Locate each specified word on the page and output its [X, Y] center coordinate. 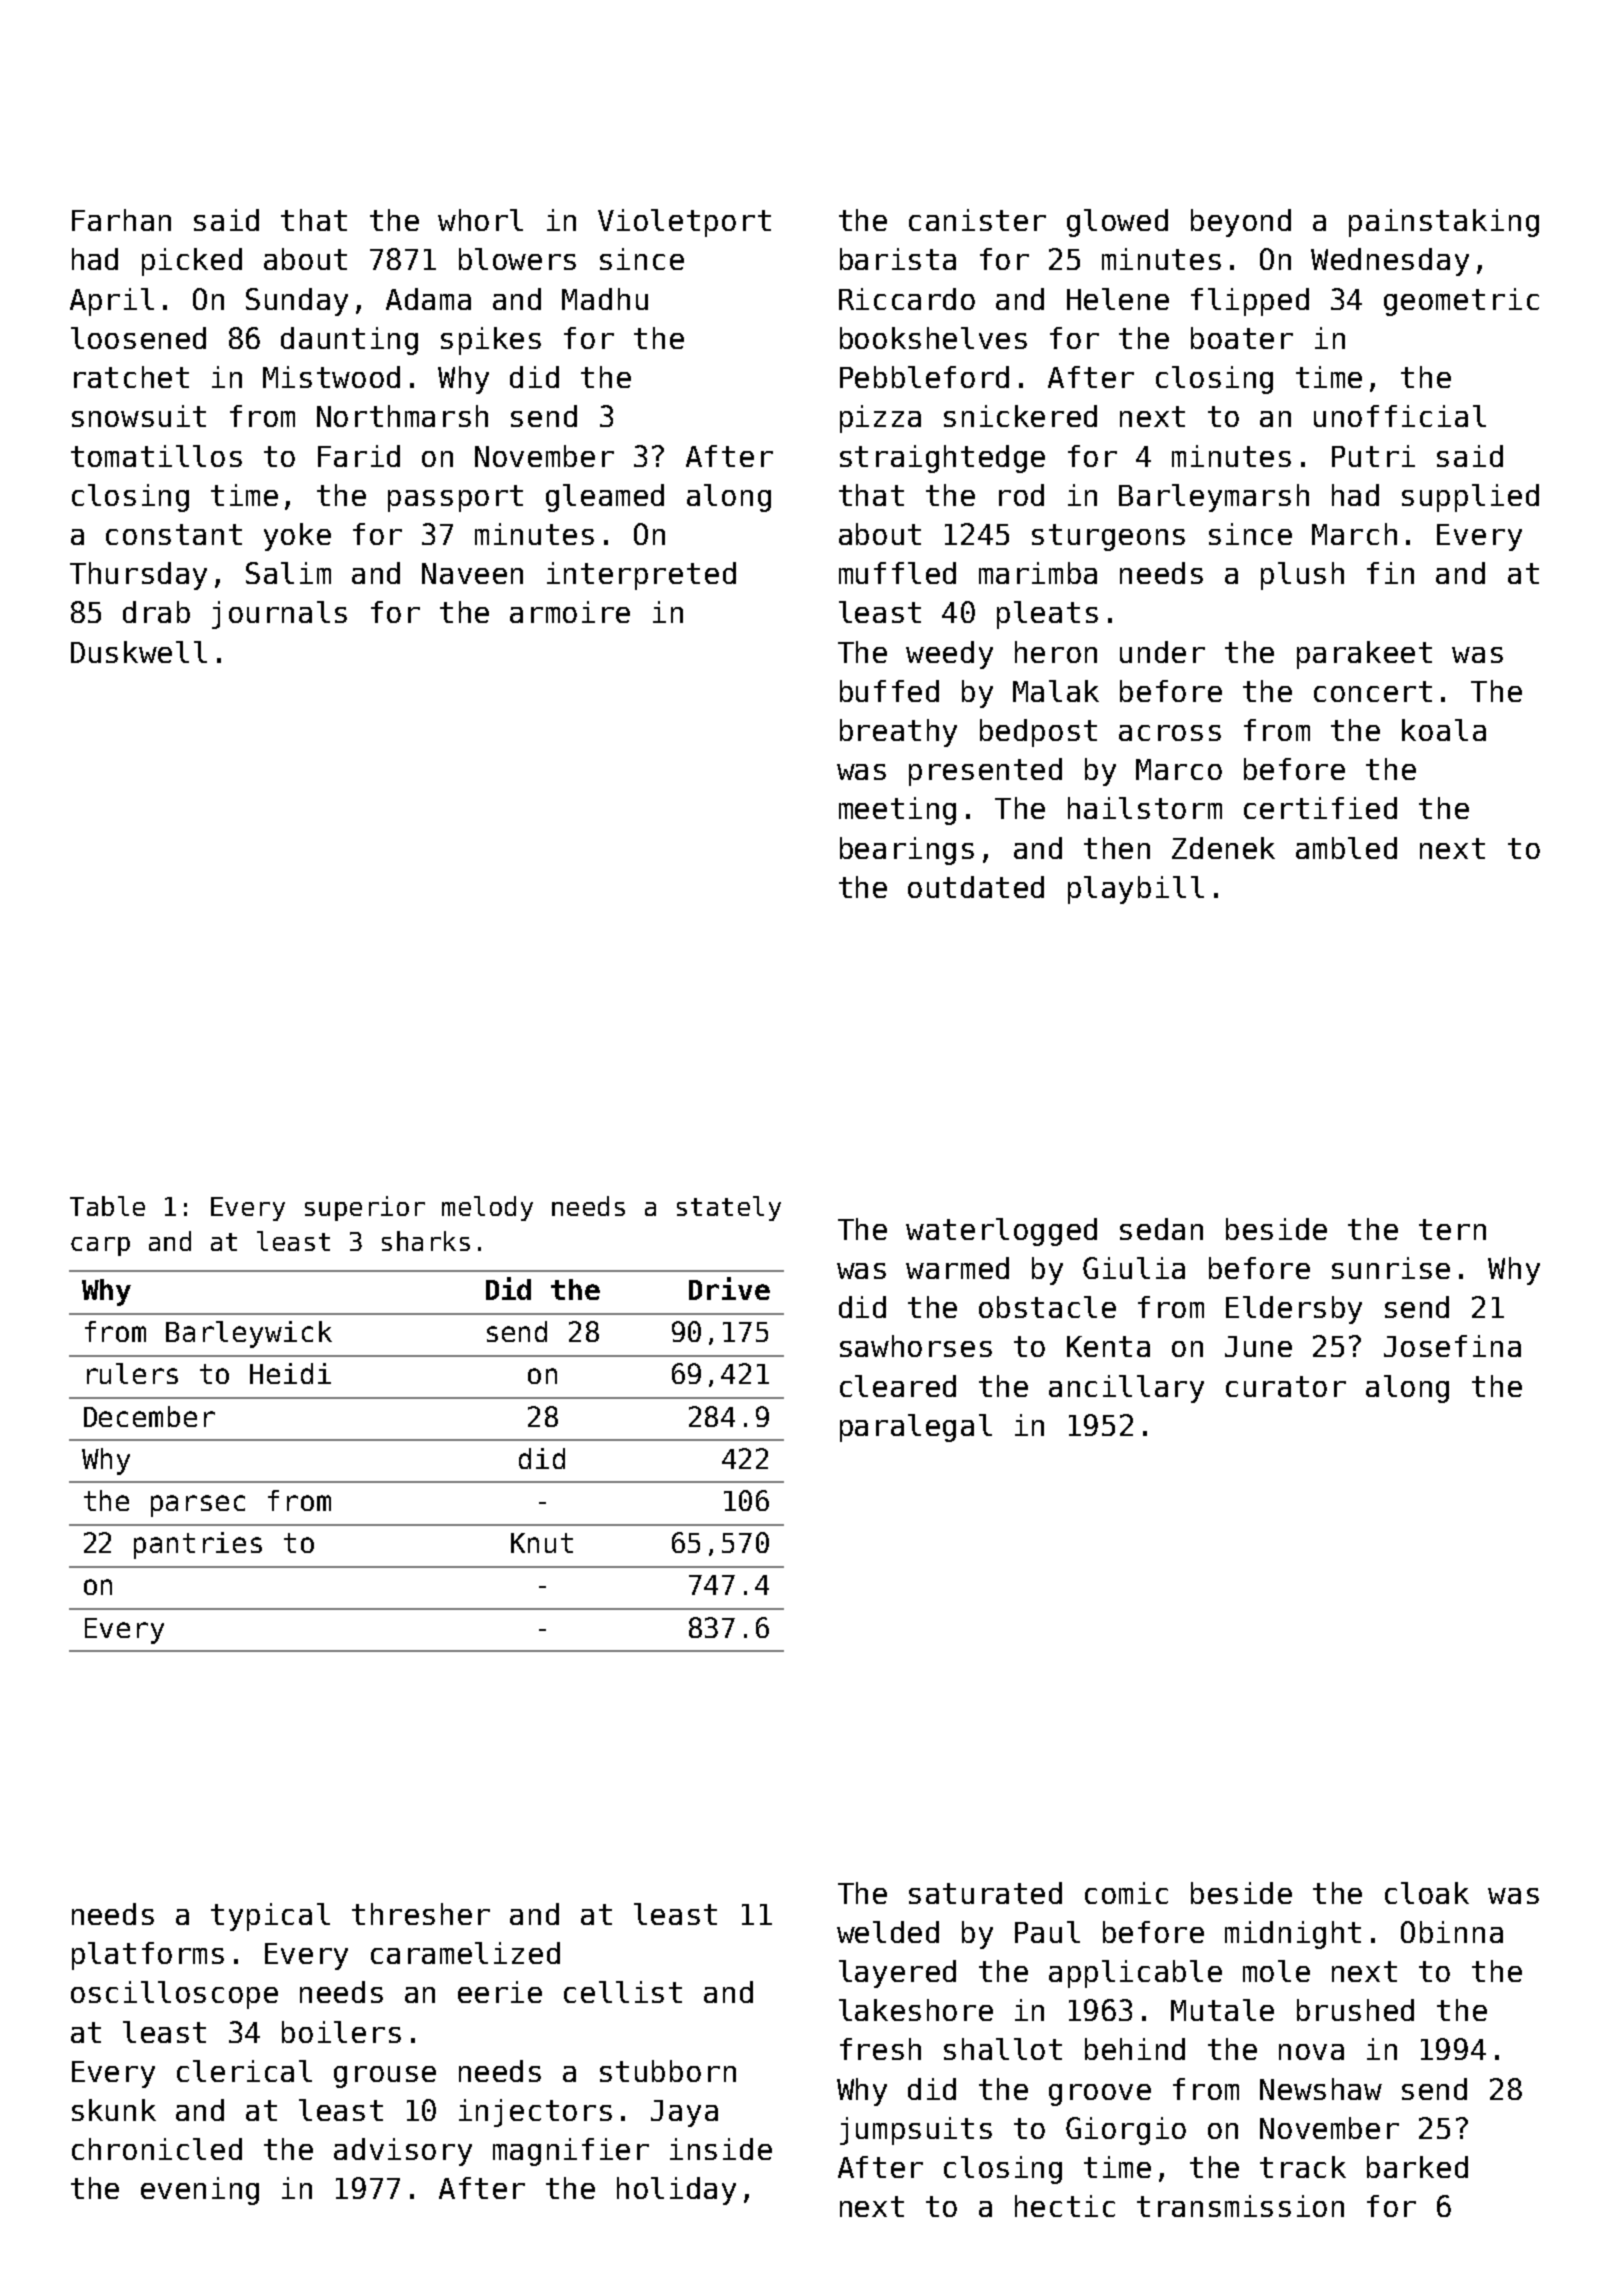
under [1162, 652]
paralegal [916, 1428]
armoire [570, 612]
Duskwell [139, 652]
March [1354, 534]
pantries [198, 1545]
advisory [403, 2152]
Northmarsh [402, 416]
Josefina [1452, 1346]
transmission [1240, 2206]
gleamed [605, 498]
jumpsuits [916, 2131]
